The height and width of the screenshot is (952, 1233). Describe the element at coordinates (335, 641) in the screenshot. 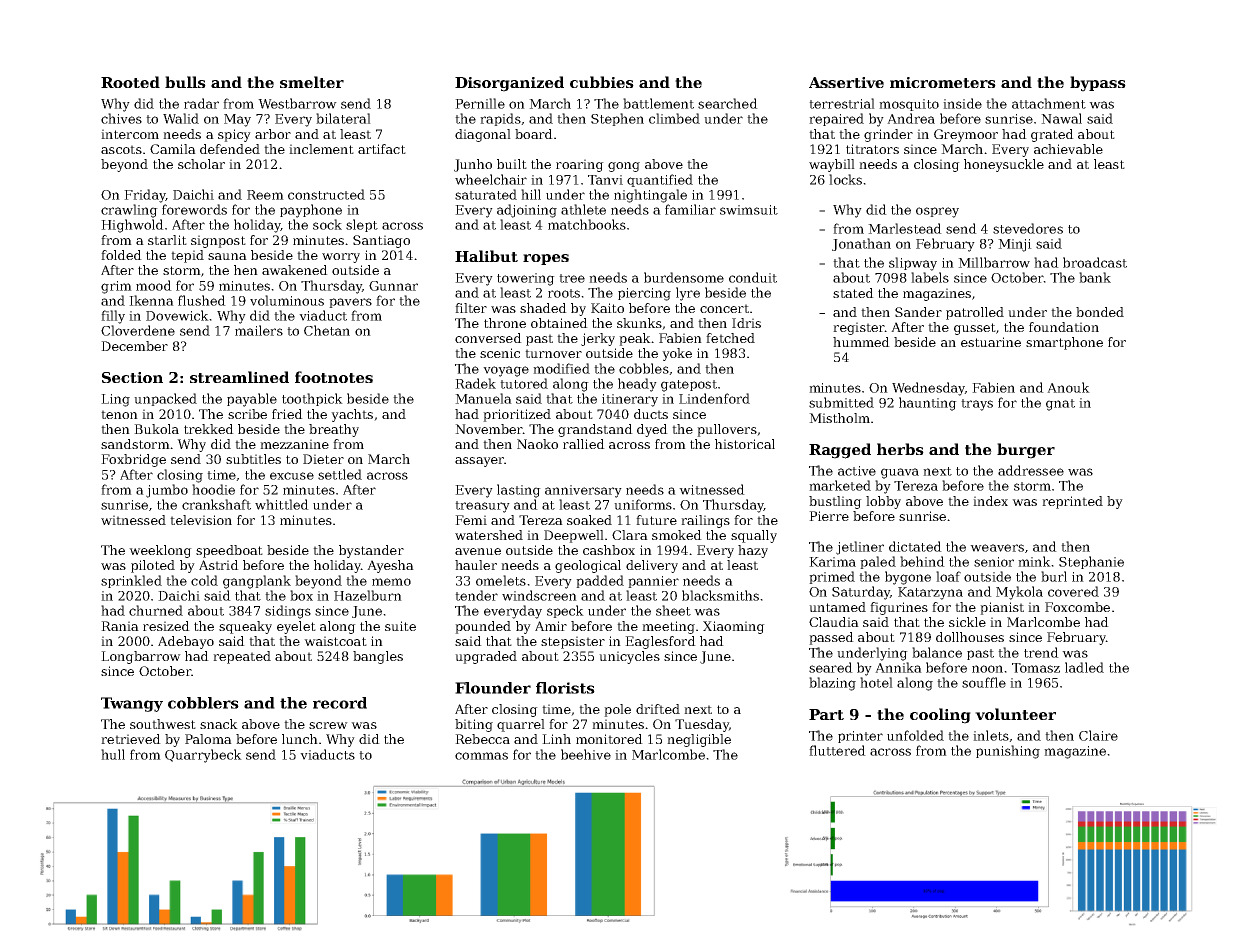

I see `waistcoat` at that location.
